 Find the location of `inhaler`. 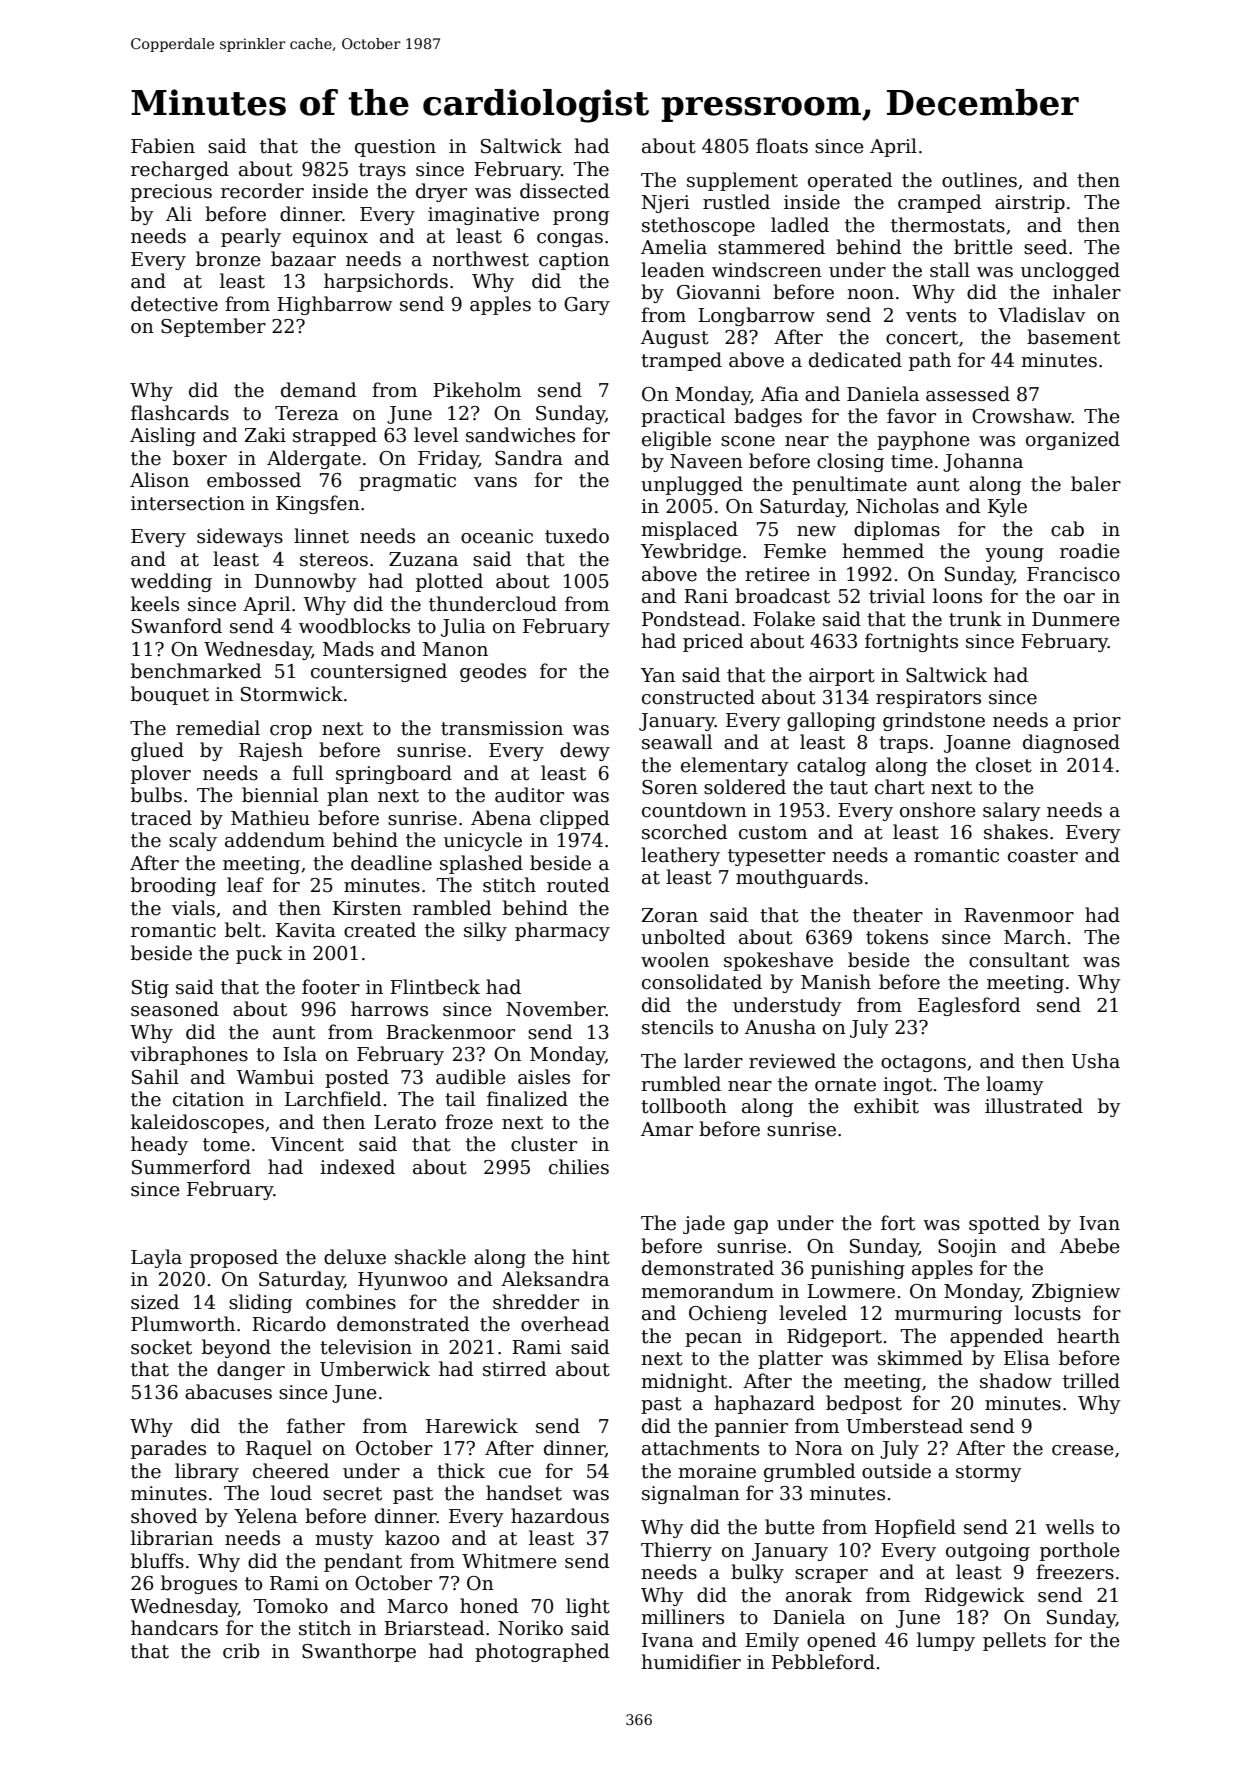

inhaler is located at coordinates (1087, 292).
